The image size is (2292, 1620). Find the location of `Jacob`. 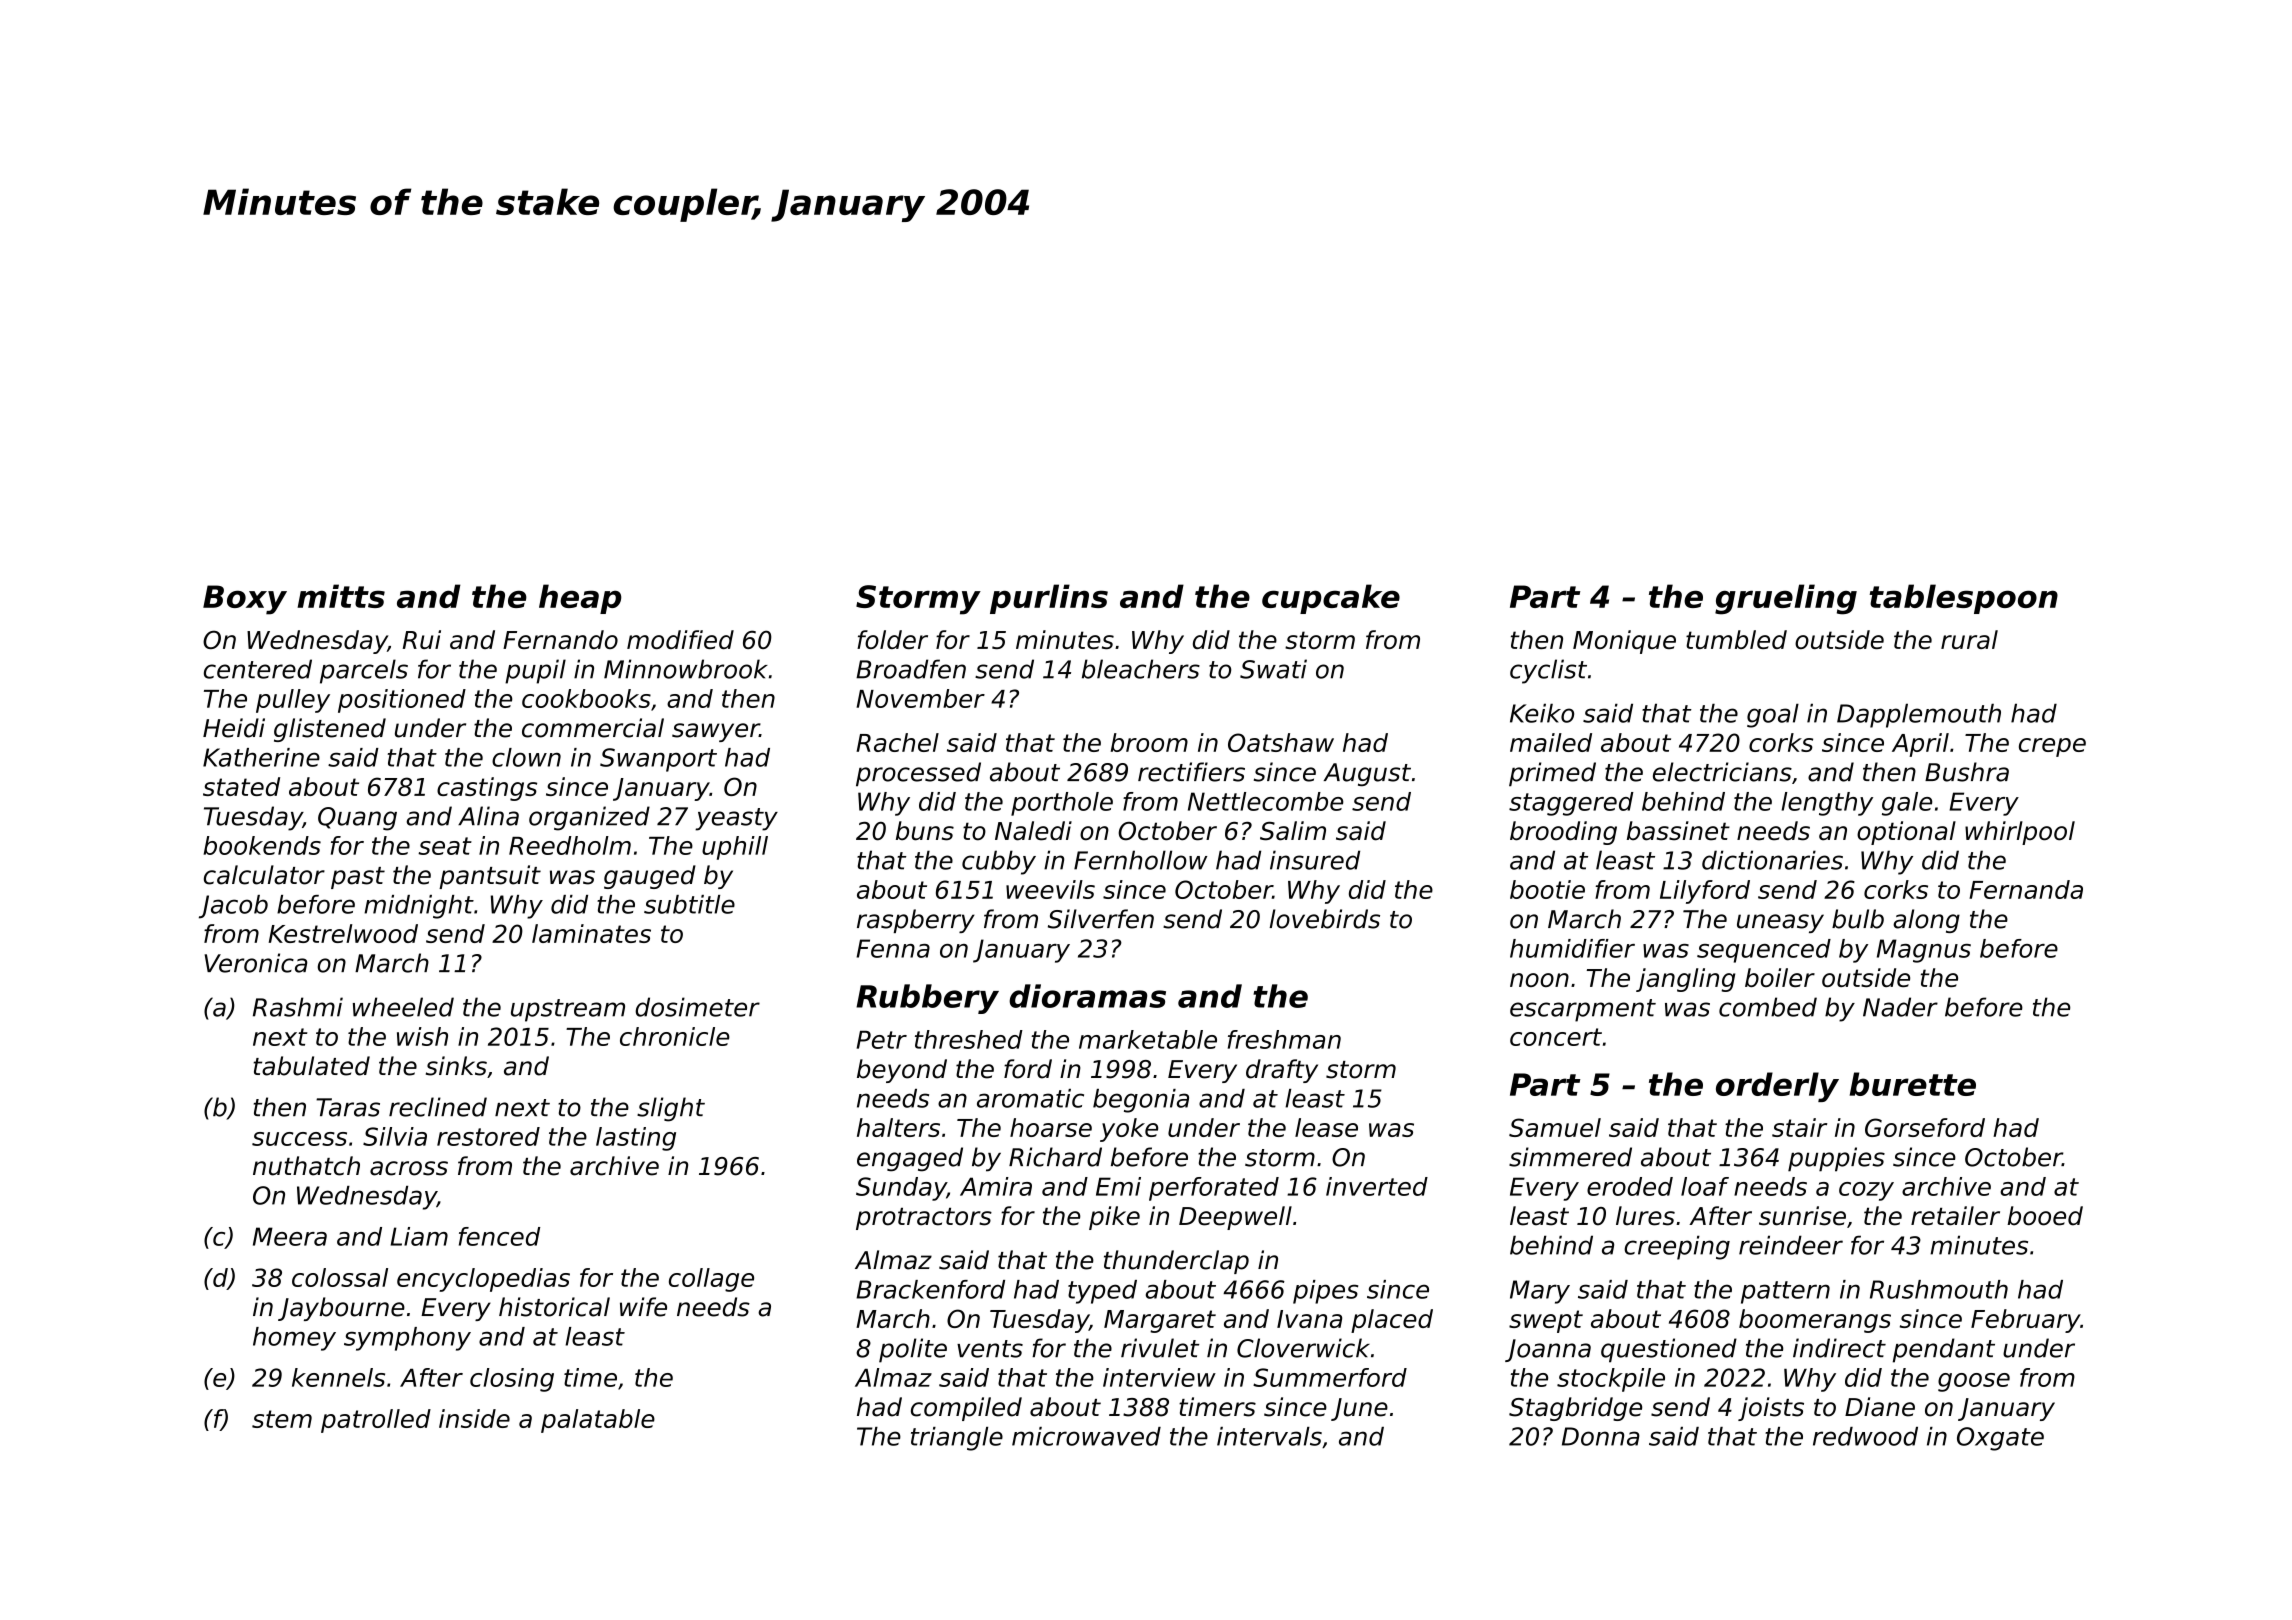

Jacob is located at coordinates (233, 907).
